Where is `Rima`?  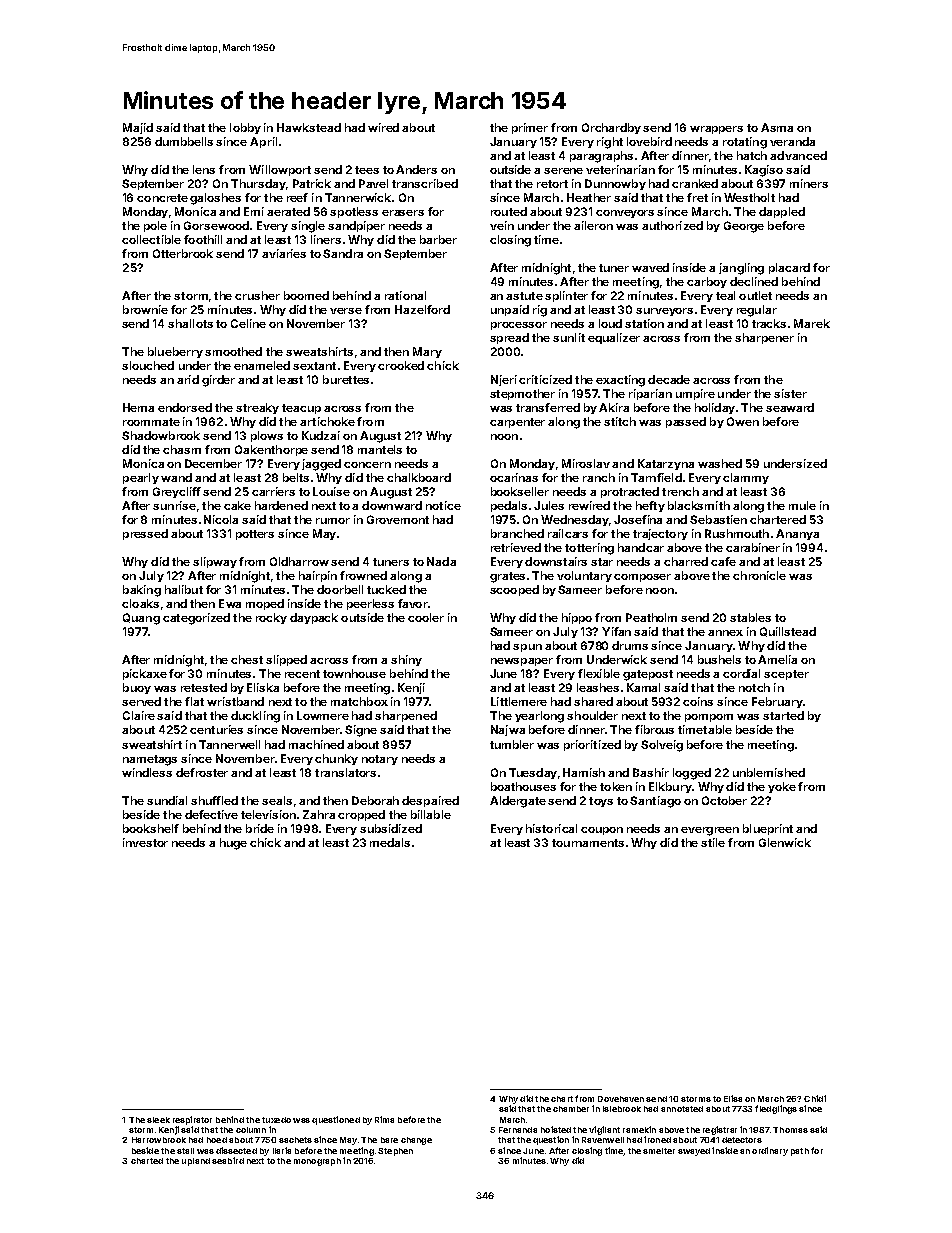 Rima is located at coordinates (384, 1119).
